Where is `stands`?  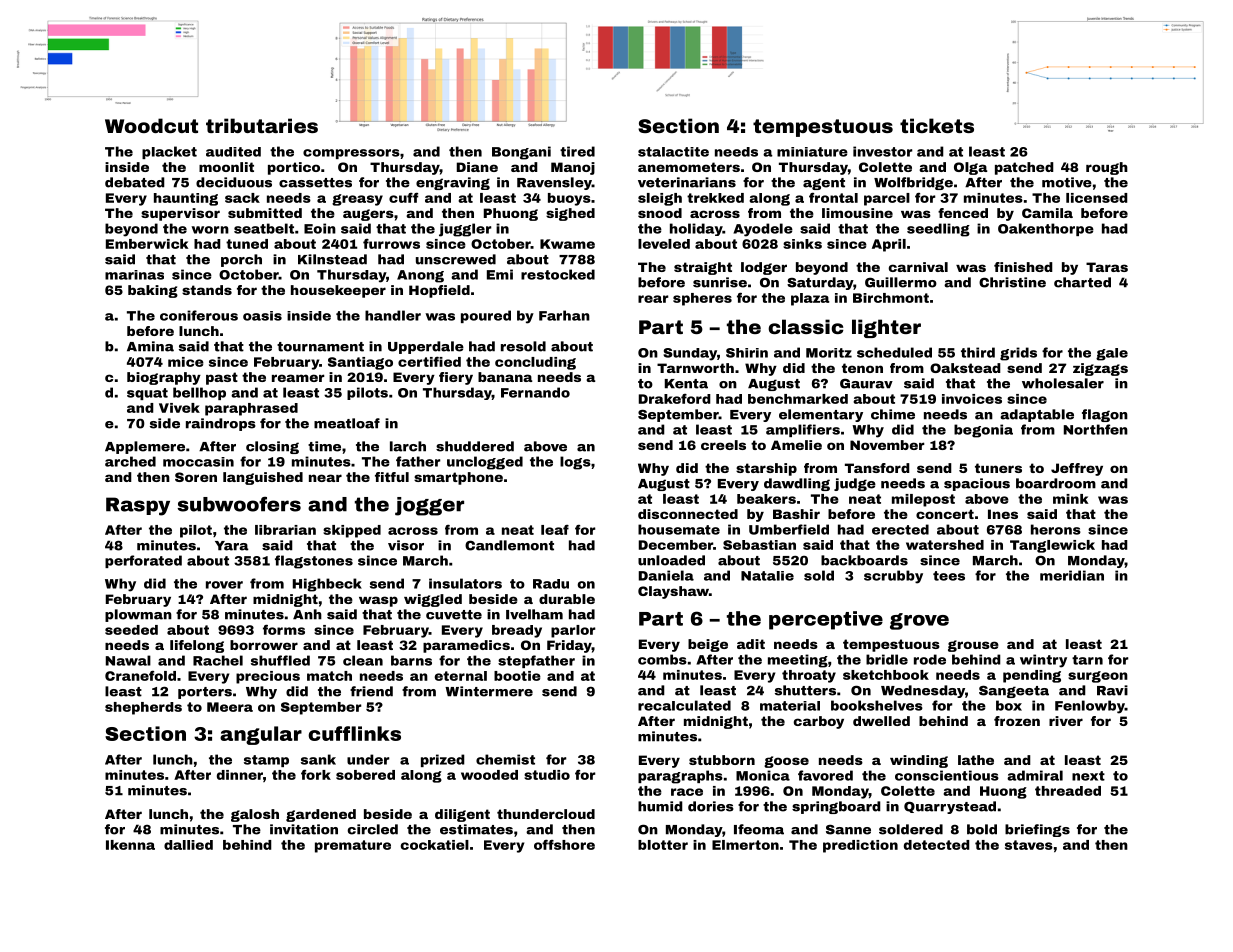
stands is located at coordinates (207, 290).
